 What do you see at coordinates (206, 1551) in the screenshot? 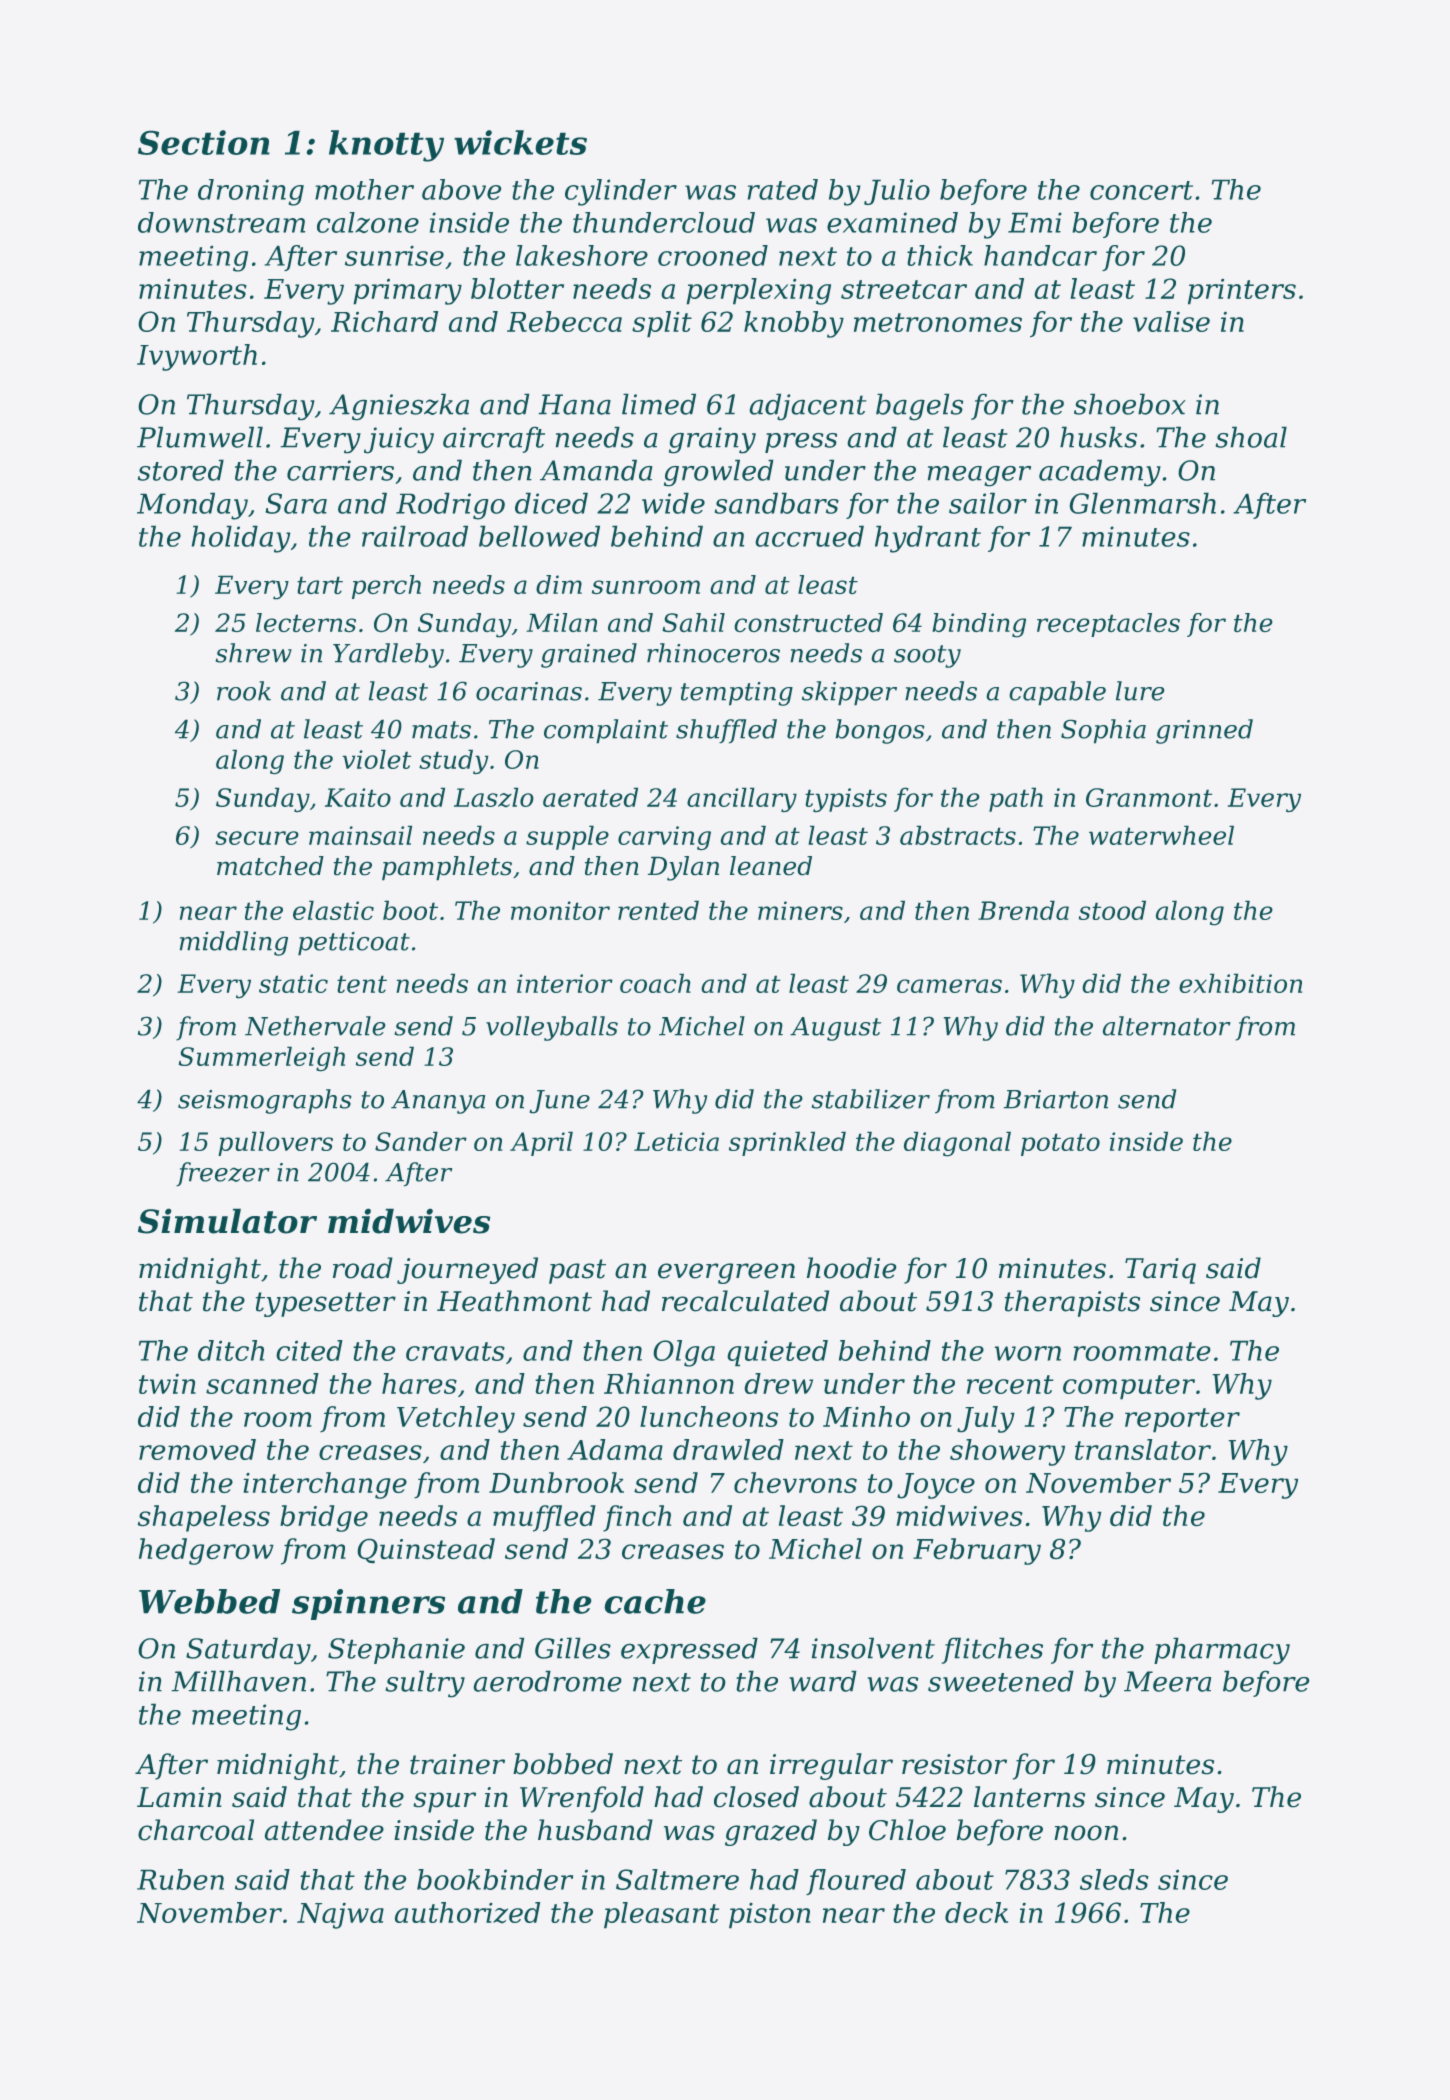
I see `hedgerow` at bounding box center [206, 1551].
